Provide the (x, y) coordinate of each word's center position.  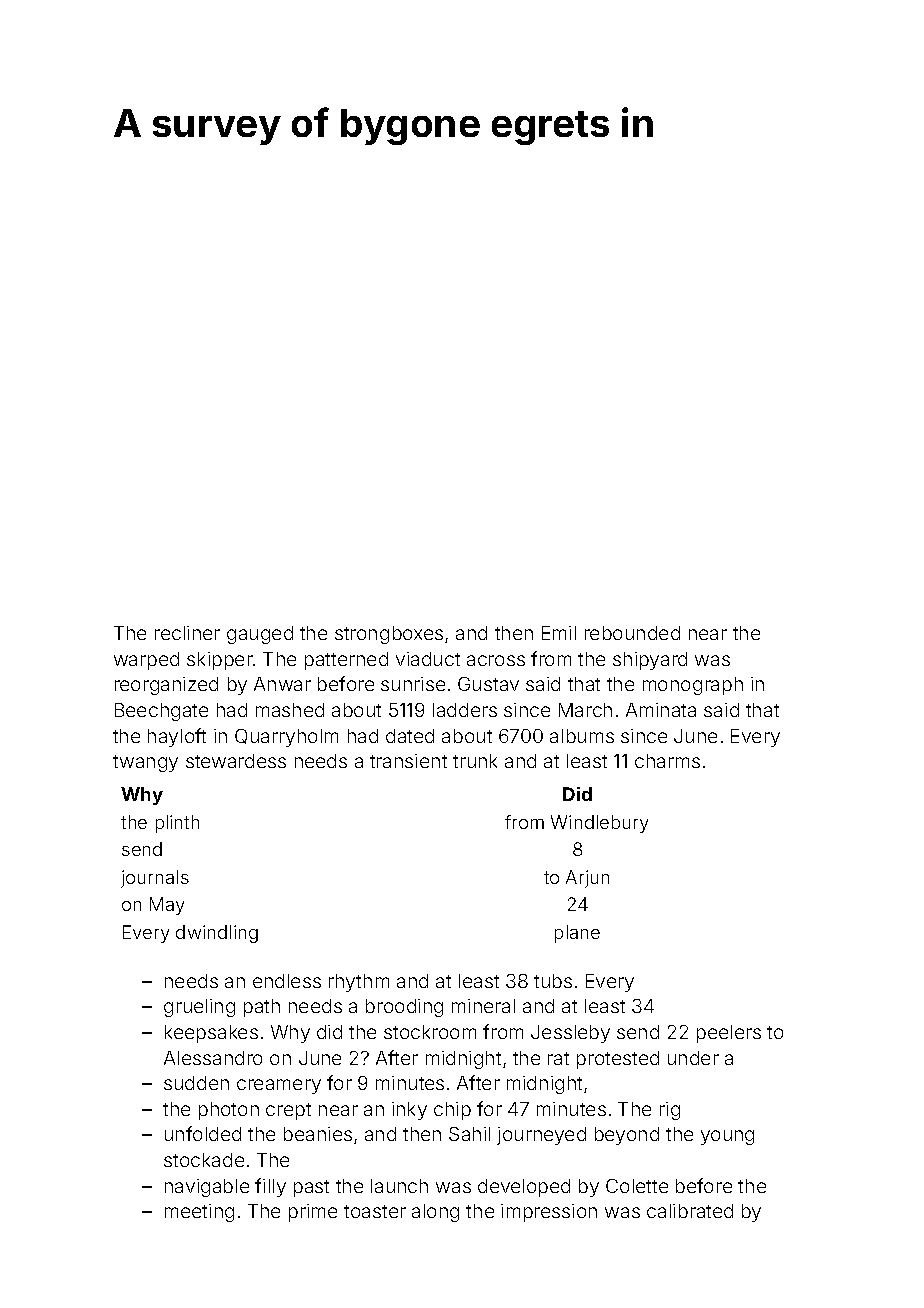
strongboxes (389, 635)
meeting (199, 1213)
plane (577, 934)
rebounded (632, 633)
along (435, 1213)
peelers (729, 1034)
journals (155, 879)
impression (549, 1213)
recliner (187, 633)
